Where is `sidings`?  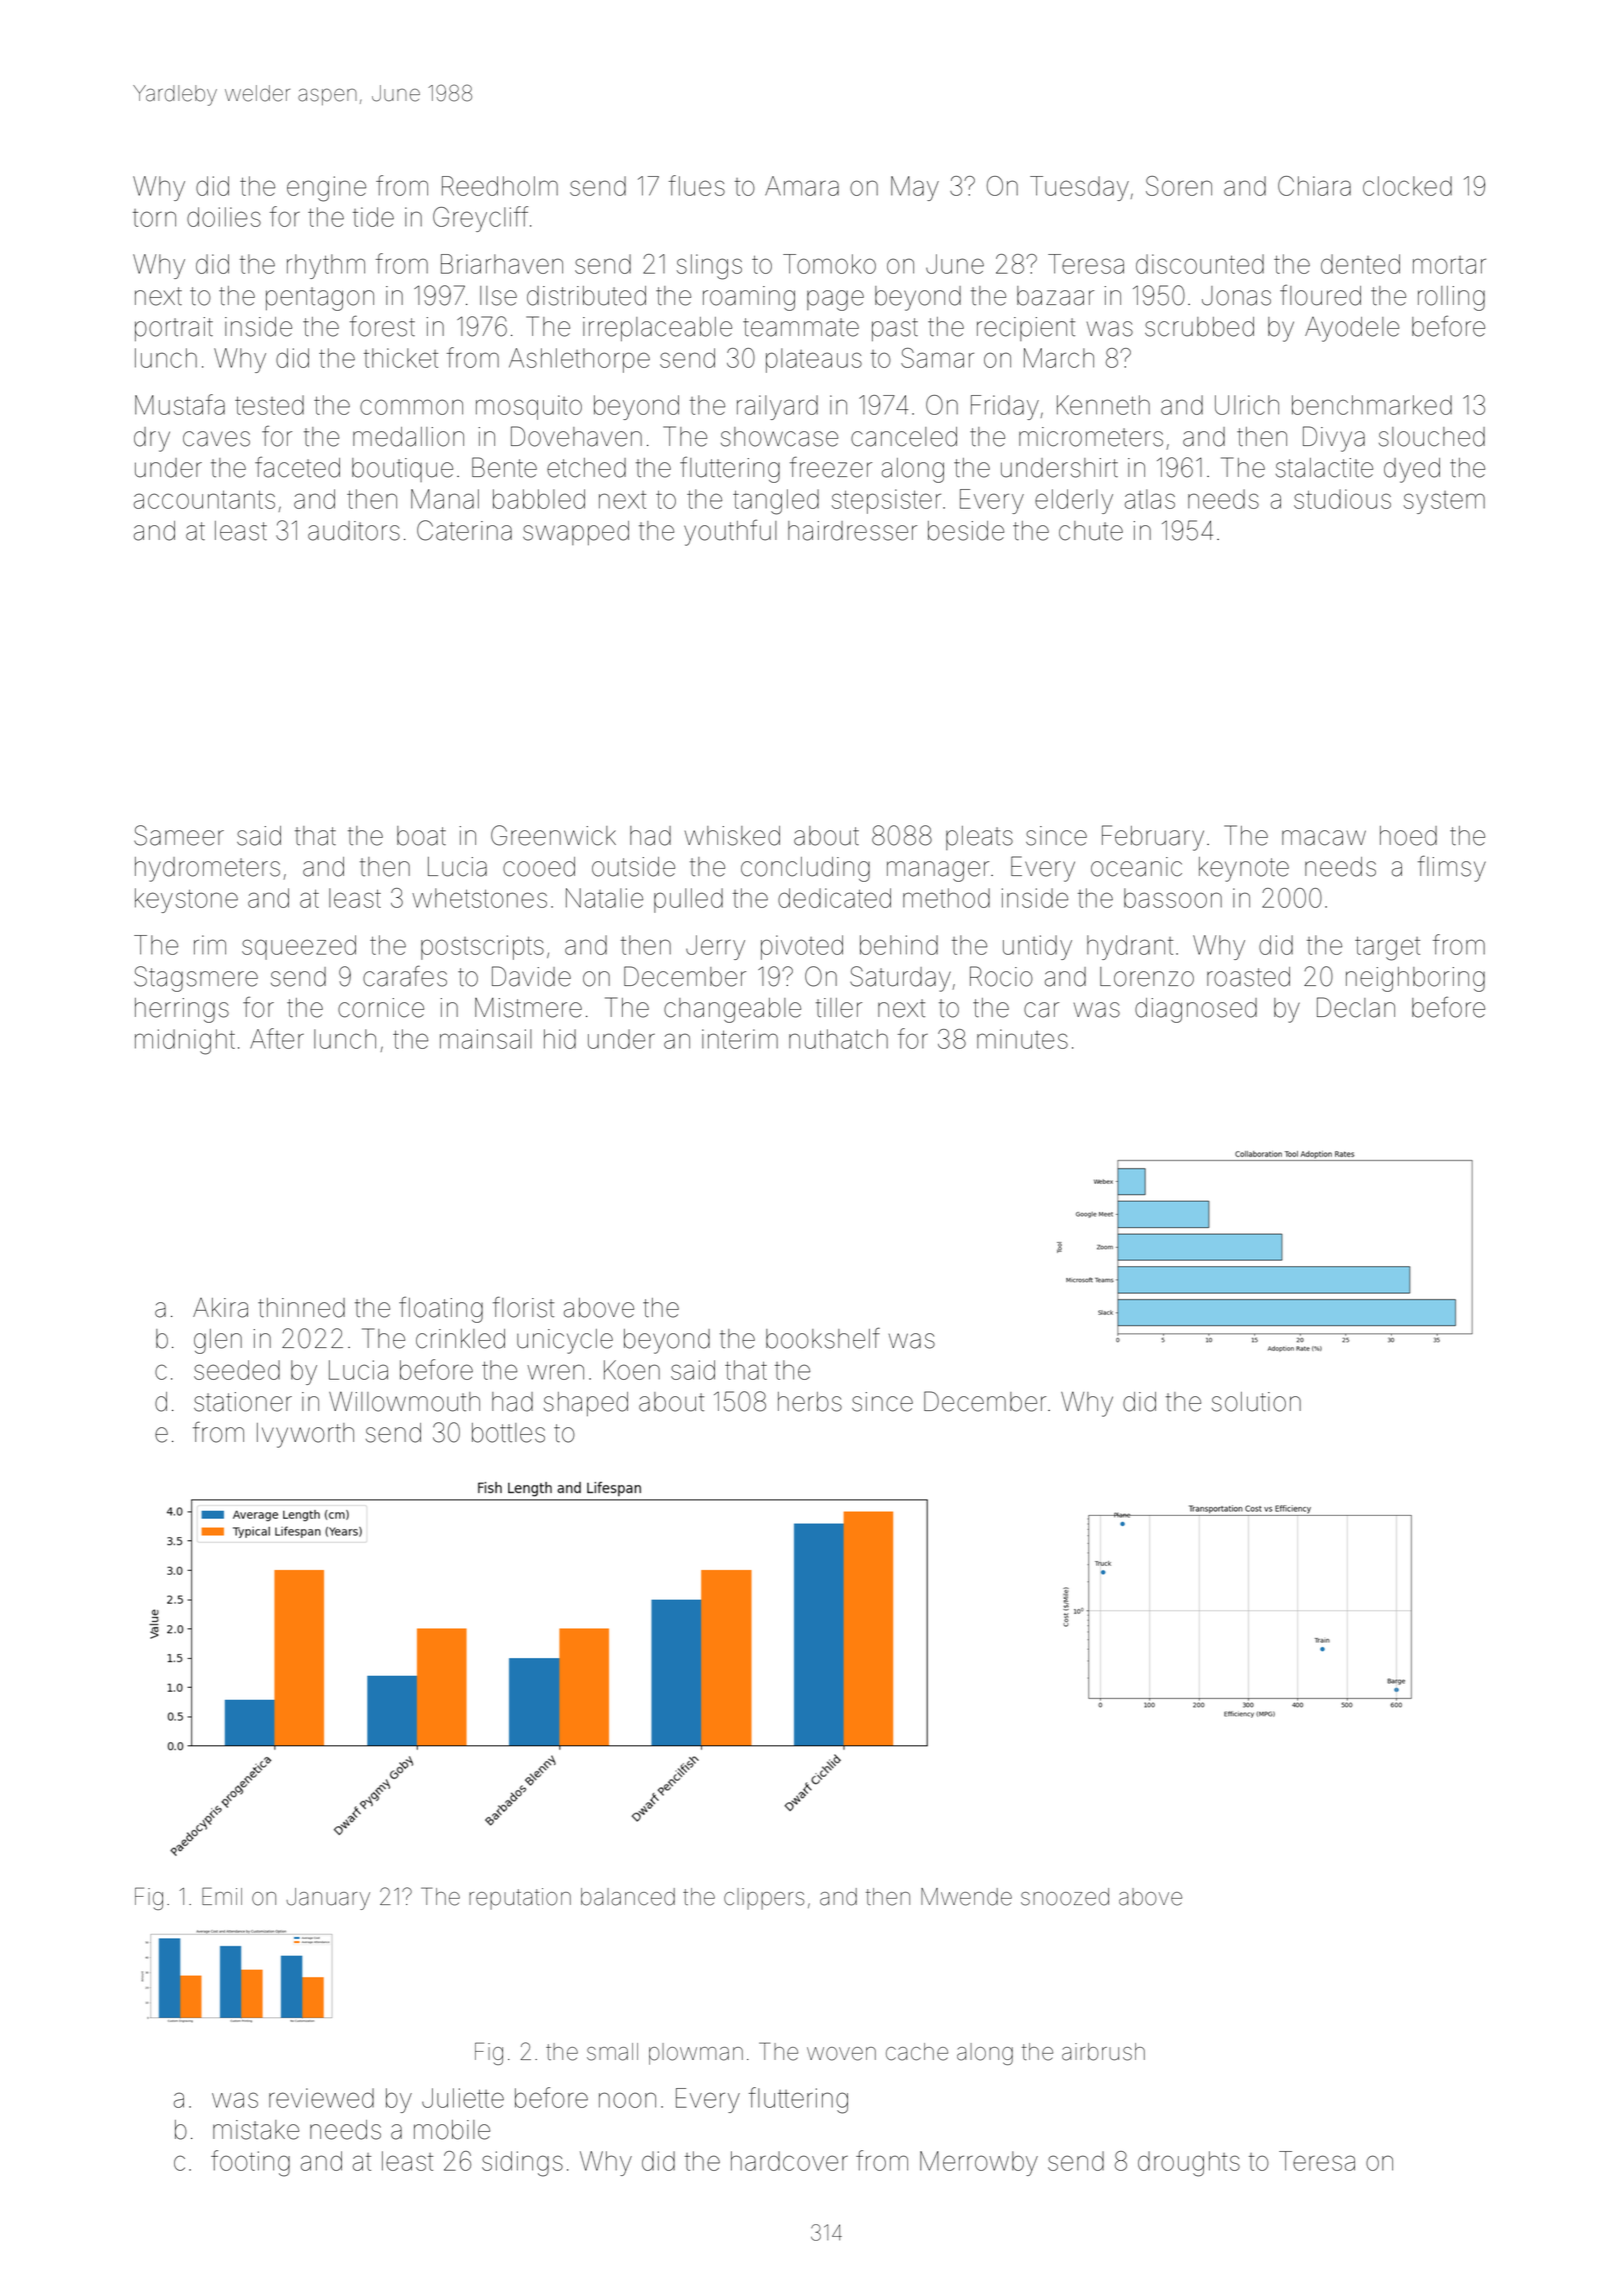 sidings is located at coordinates (522, 2164).
